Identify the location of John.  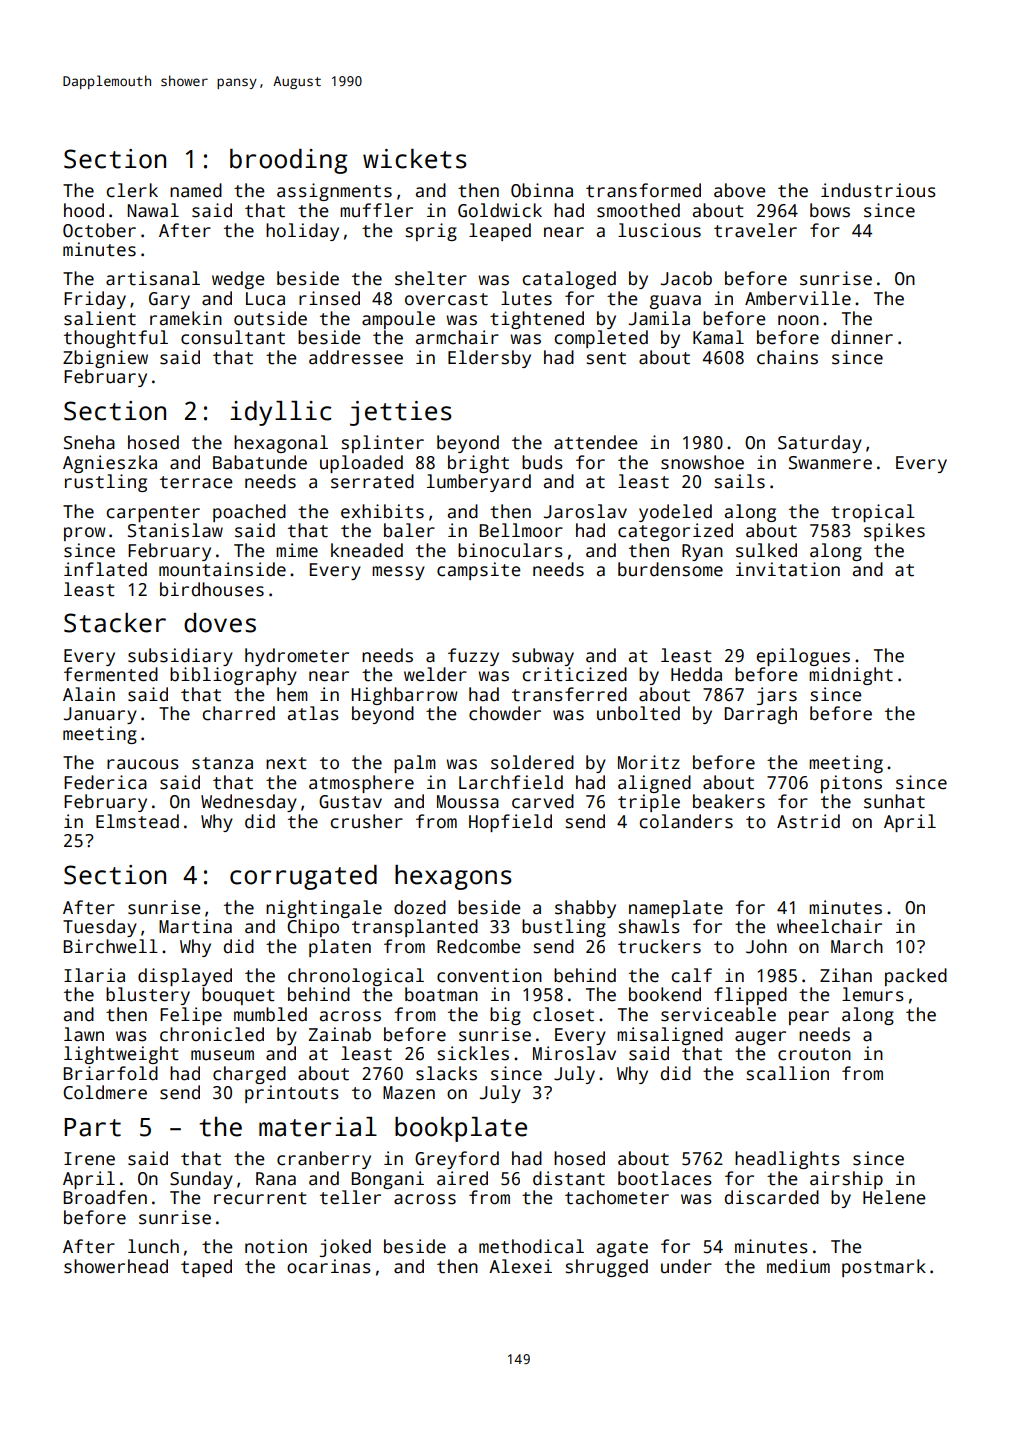
(766, 946).
